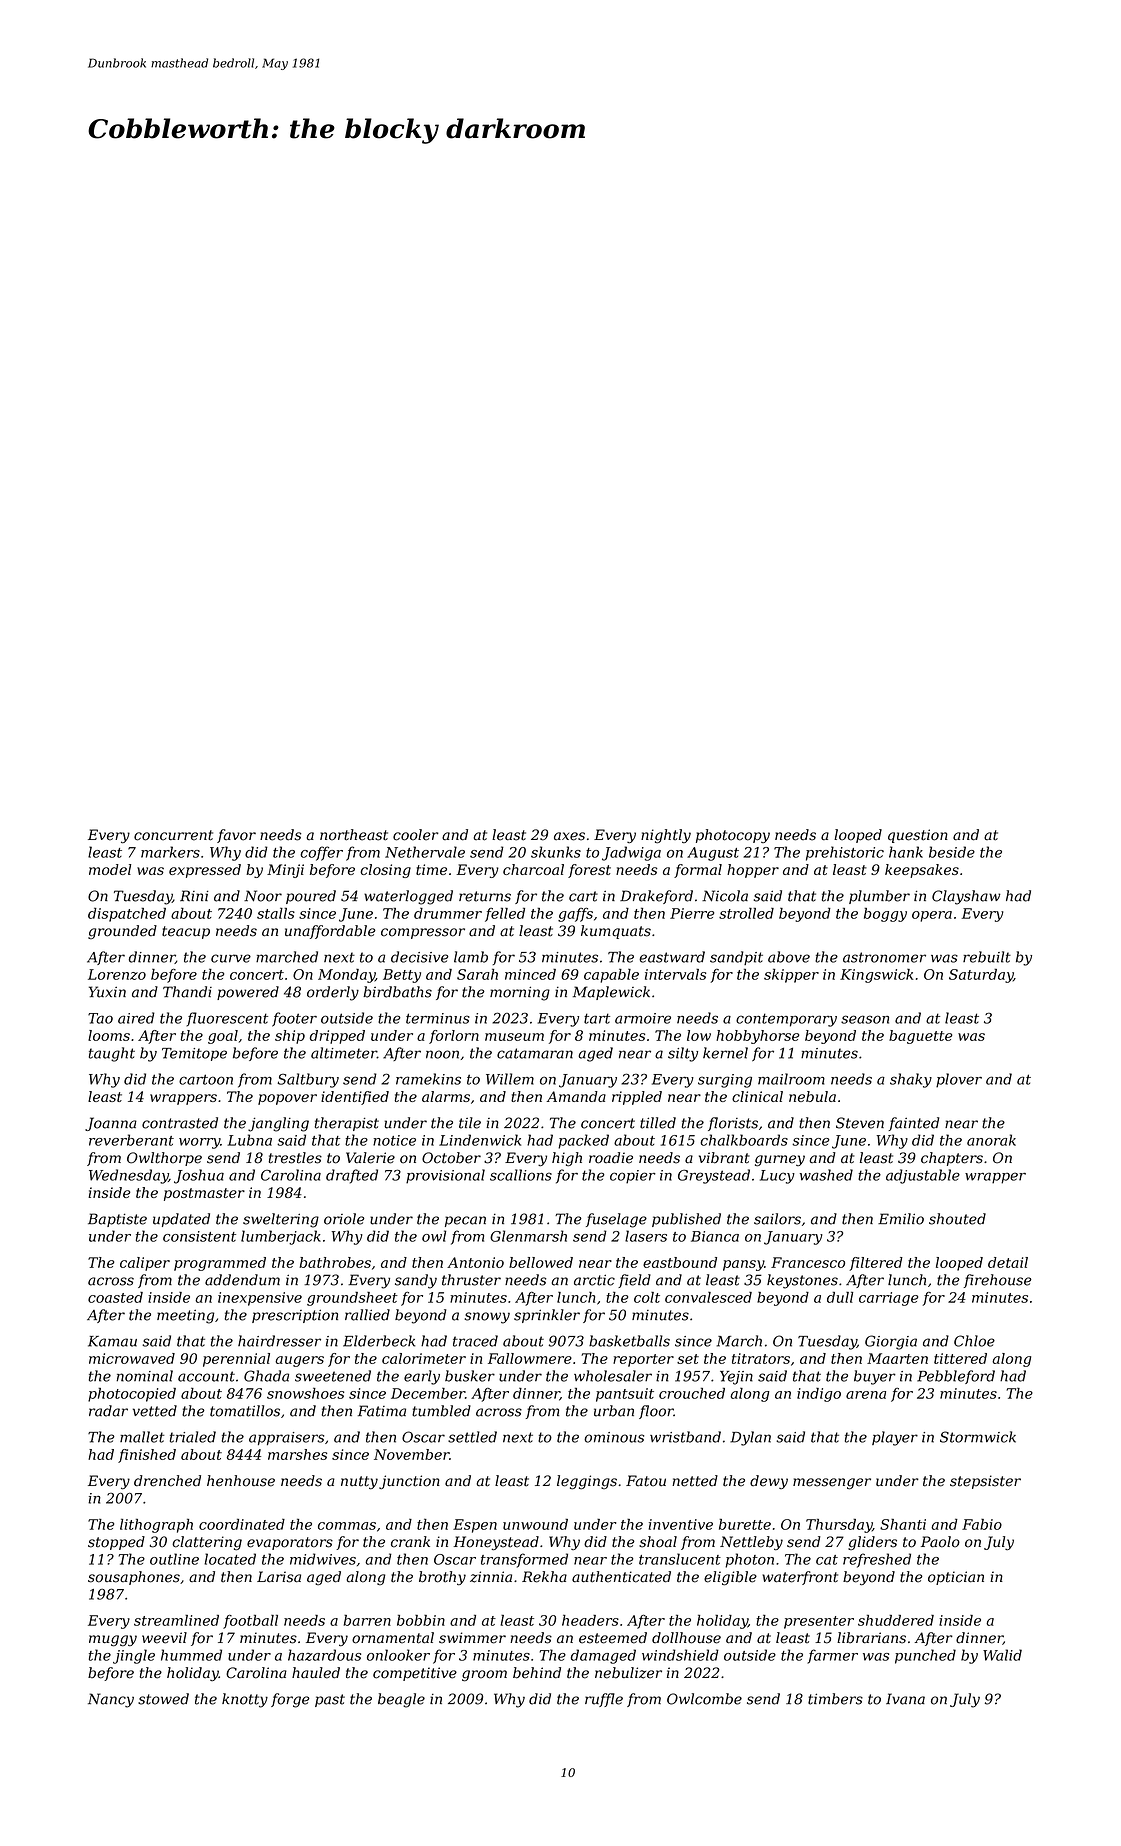  What do you see at coordinates (451, 1158) in the image?
I see `October` at bounding box center [451, 1158].
